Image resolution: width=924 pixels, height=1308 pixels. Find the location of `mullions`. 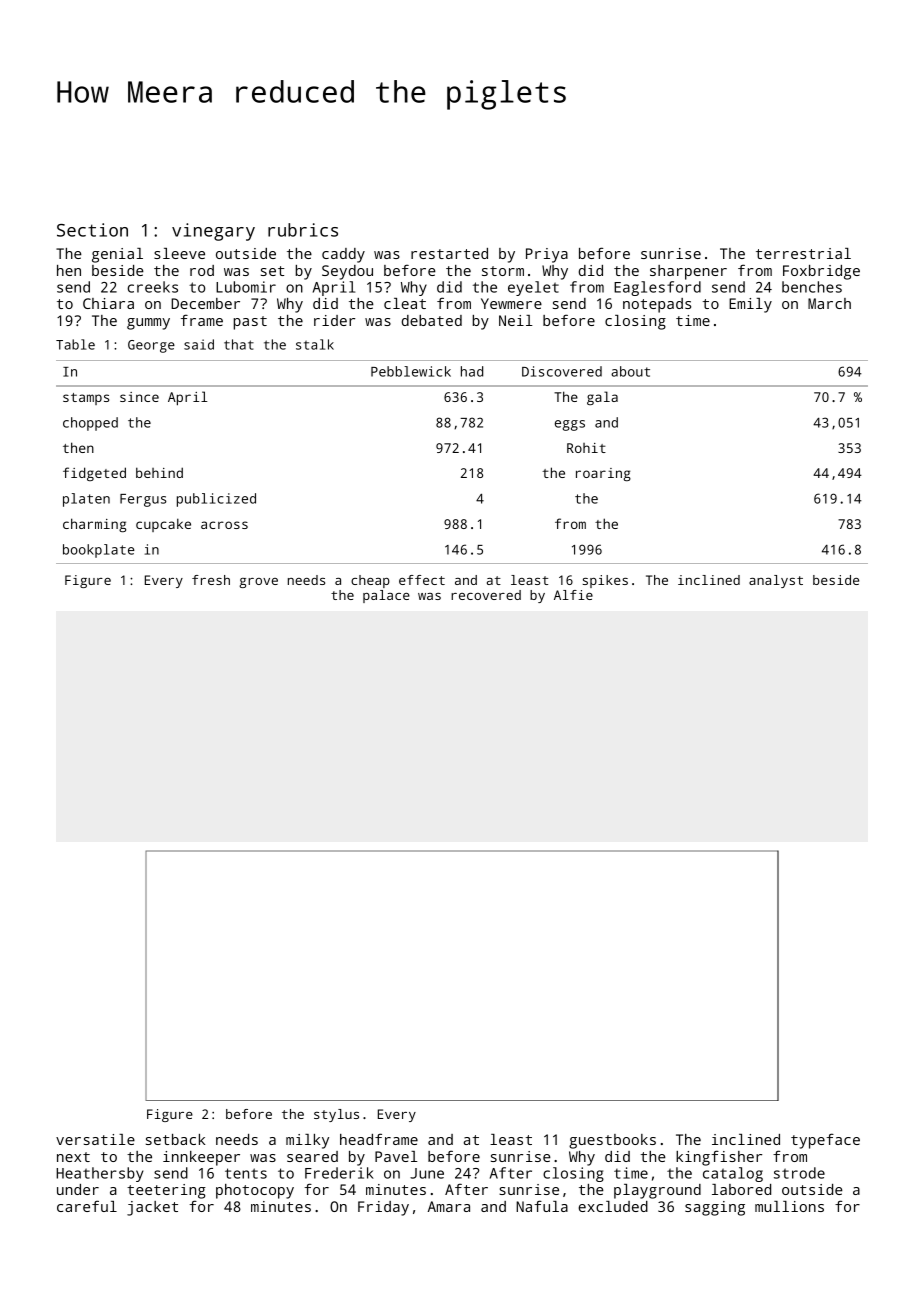

mullions is located at coordinates (789, 1206).
